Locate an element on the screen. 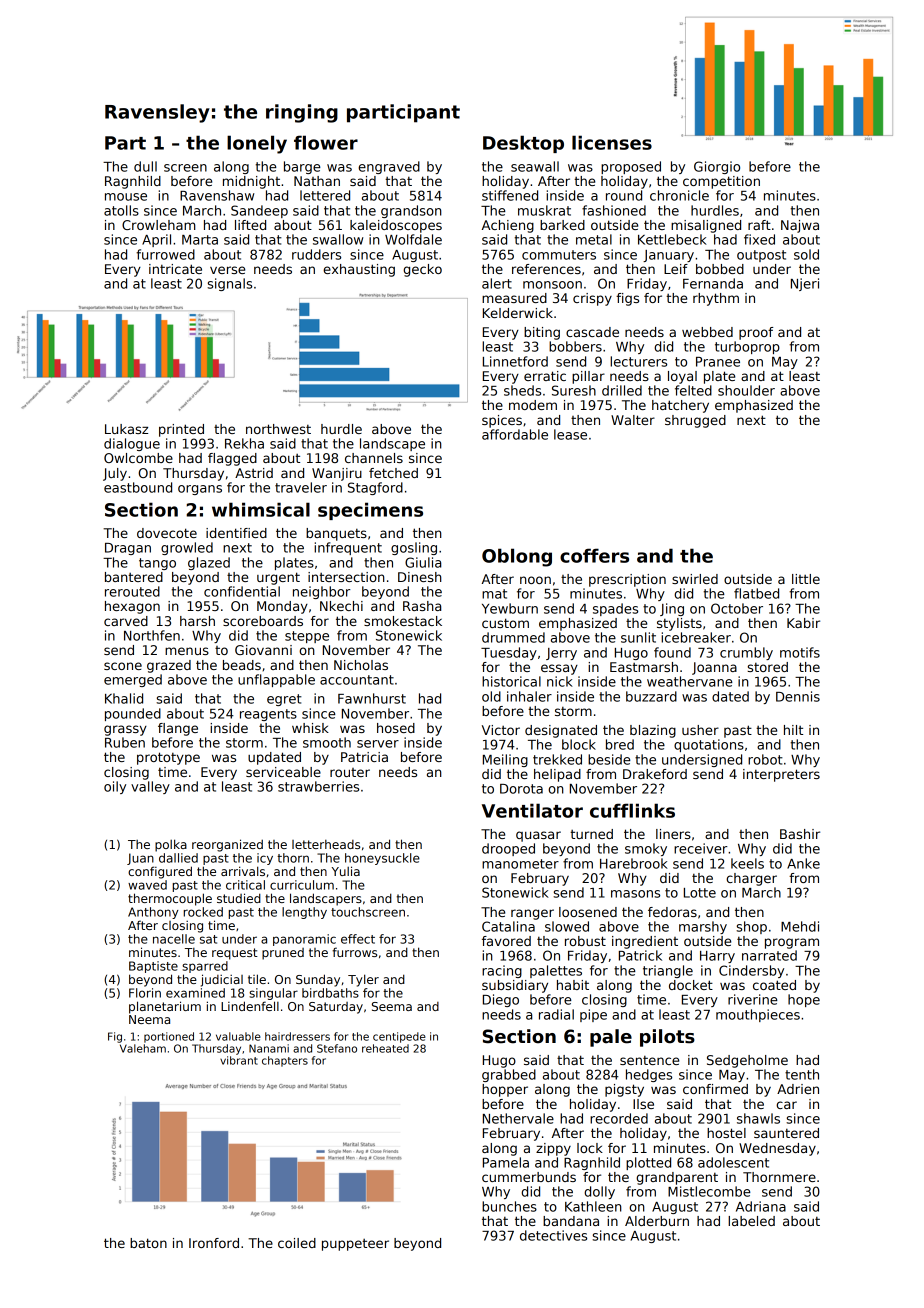 This screenshot has height=1308, width=924. Stefano is located at coordinates (337, 1048).
